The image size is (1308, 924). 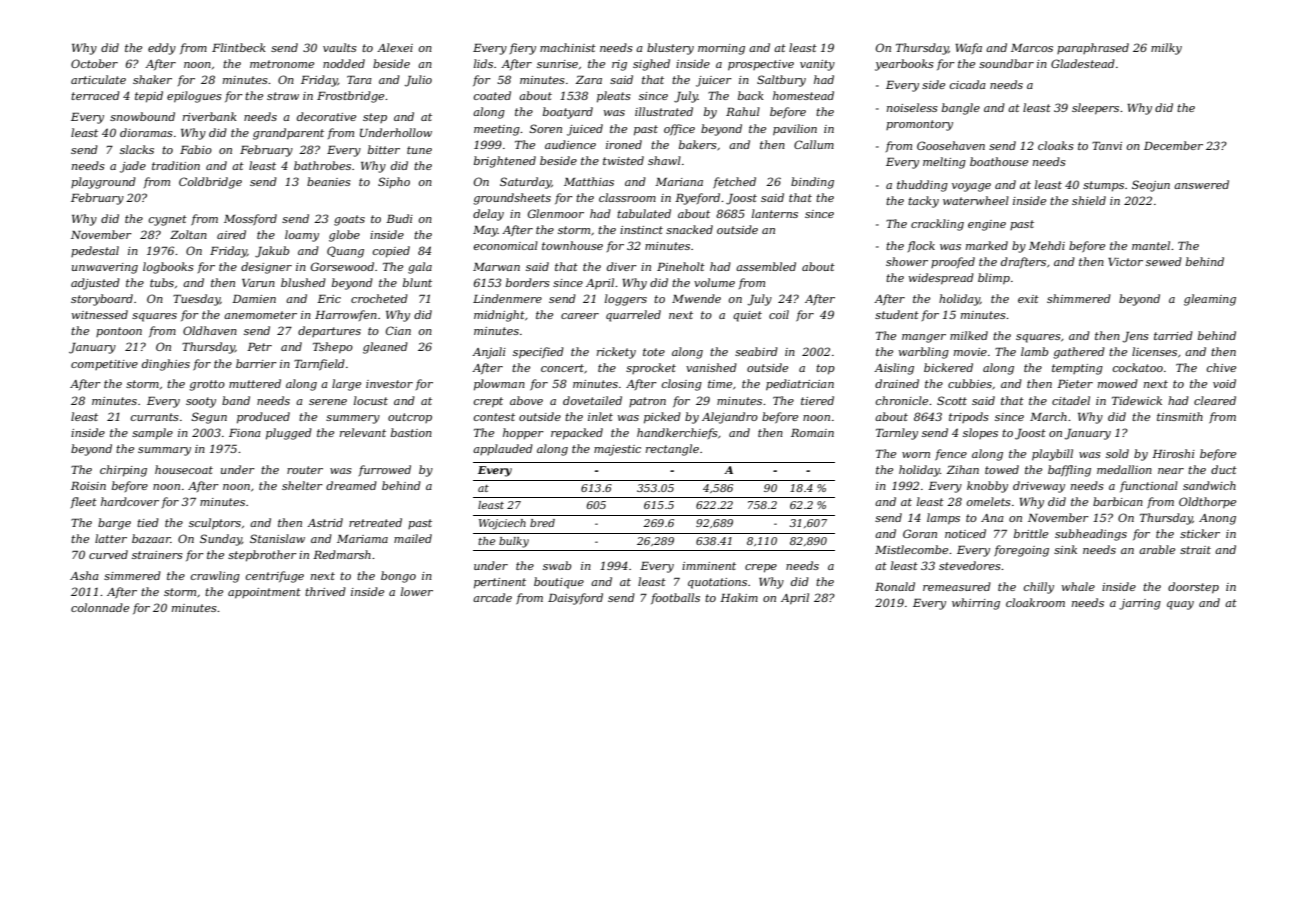 What do you see at coordinates (575, 599) in the screenshot?
I see `Daisyford` at bounding box center [575, 599].
